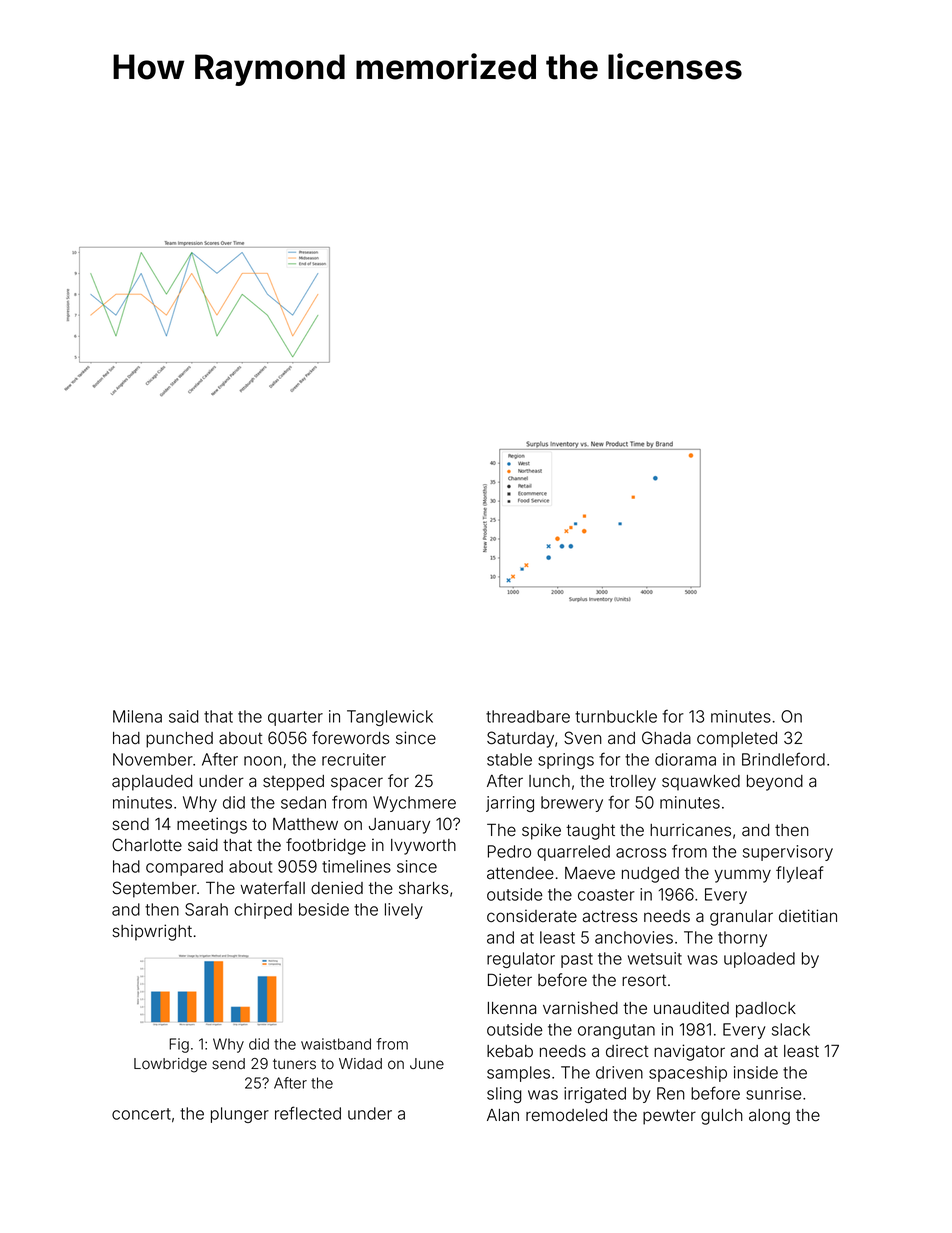  I want to click on Dieter, so click(510, 980).
